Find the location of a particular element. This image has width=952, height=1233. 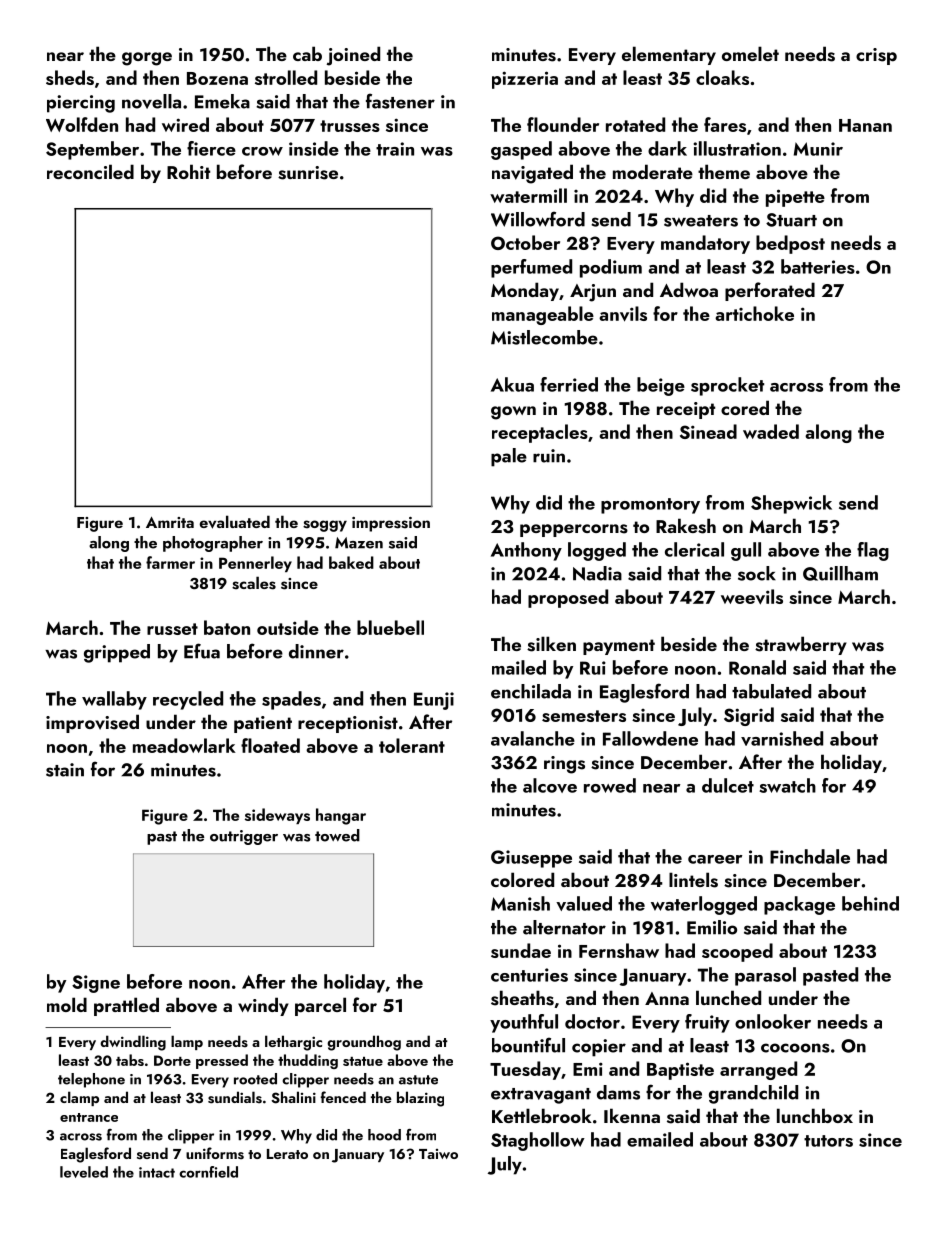

omelet is located at coordinates (750, 53).
